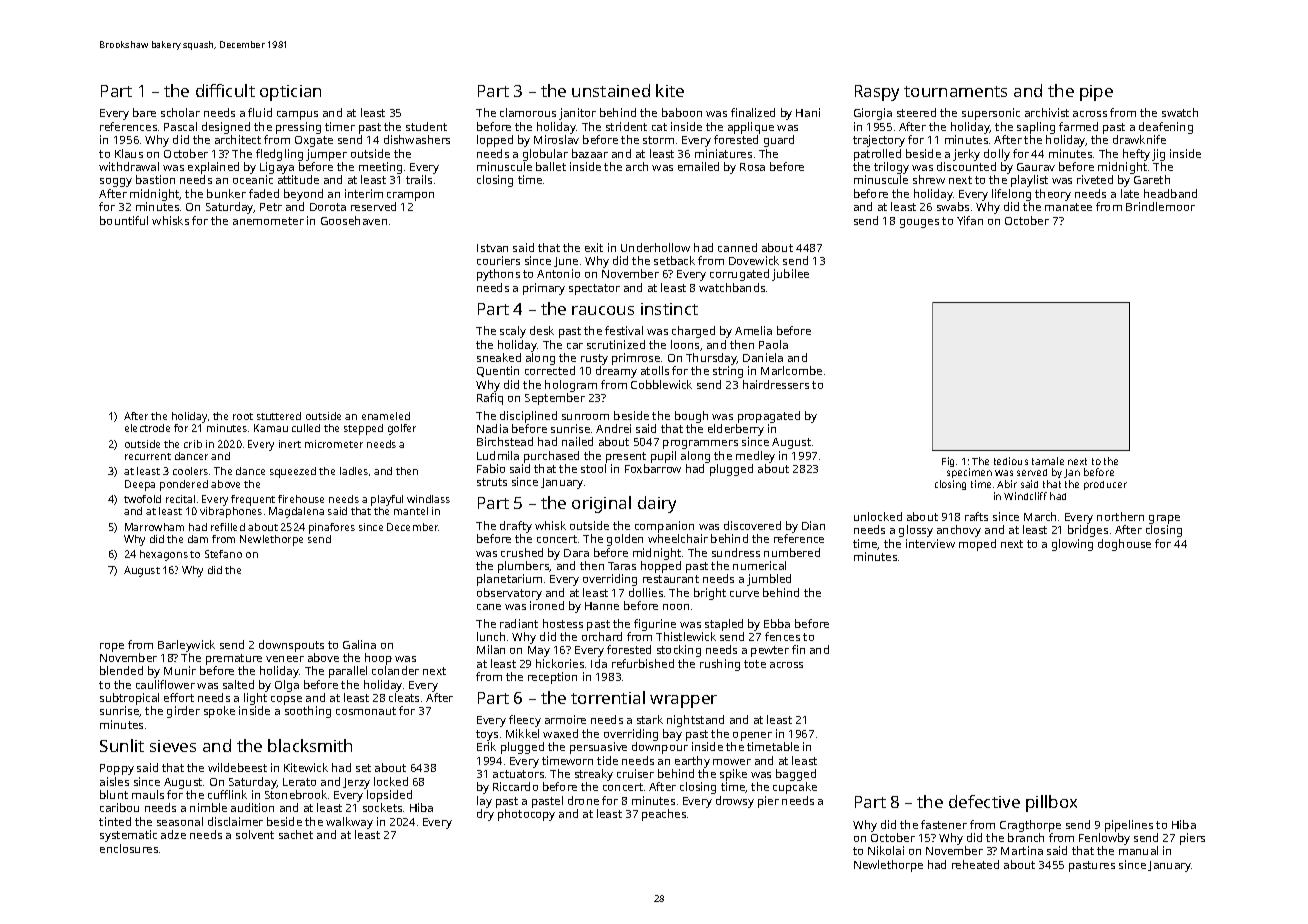 The width and height of the screenshot is (1308, 924). Describe the element at coordinates (129, 153) in the screenshot. I see `Klaus` at that location.
